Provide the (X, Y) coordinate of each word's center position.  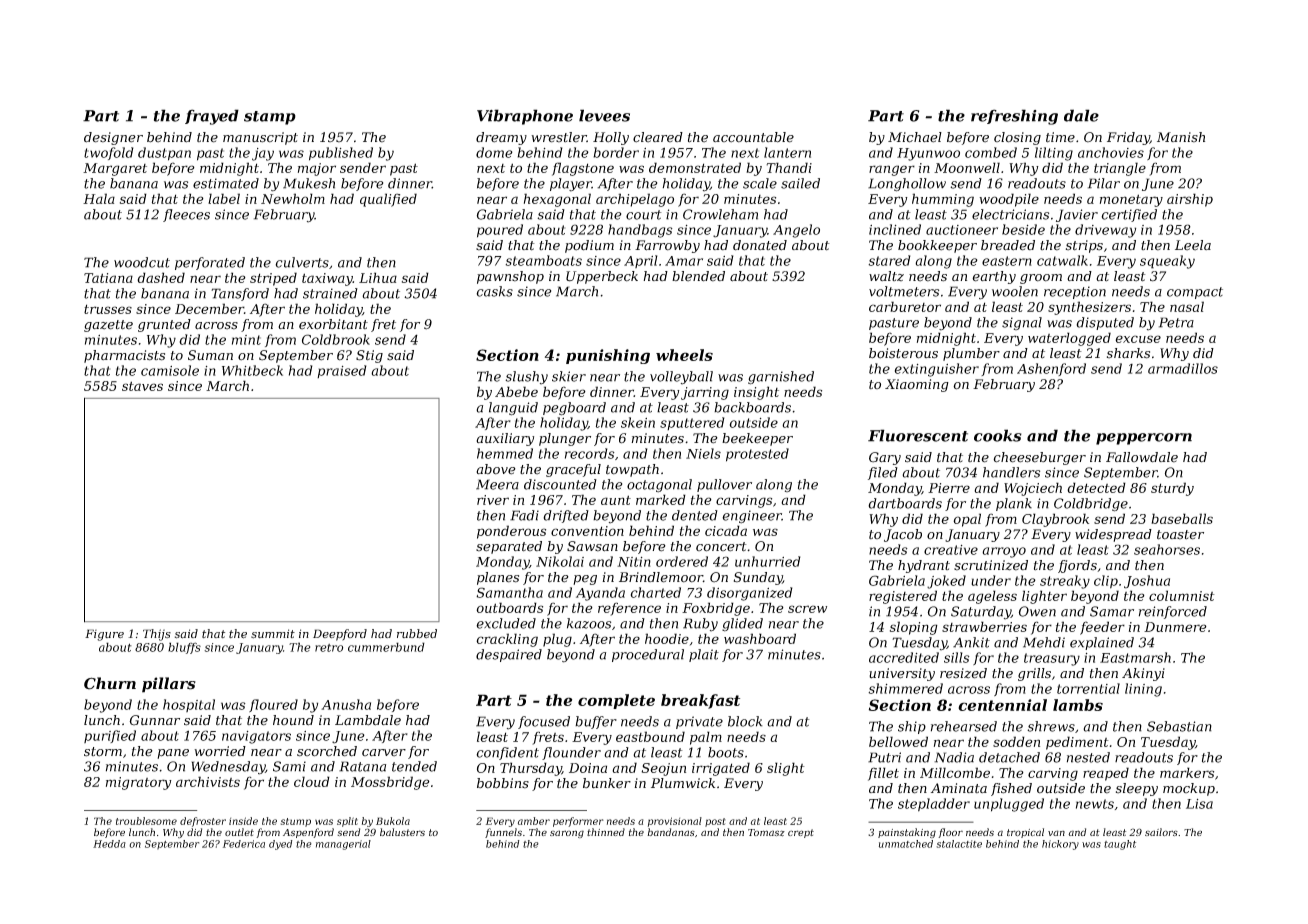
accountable (753, 137)
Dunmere (1175, 627)
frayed (212, 117)
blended (698, 276)
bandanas (671, 832)
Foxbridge (716, 609)
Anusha (346, 704)
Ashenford (1051, 369)
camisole (170, 370)
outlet (239, 832)
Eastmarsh (1135, 657)
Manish (1181, 137)
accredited (904, 657)
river (493, 500)
